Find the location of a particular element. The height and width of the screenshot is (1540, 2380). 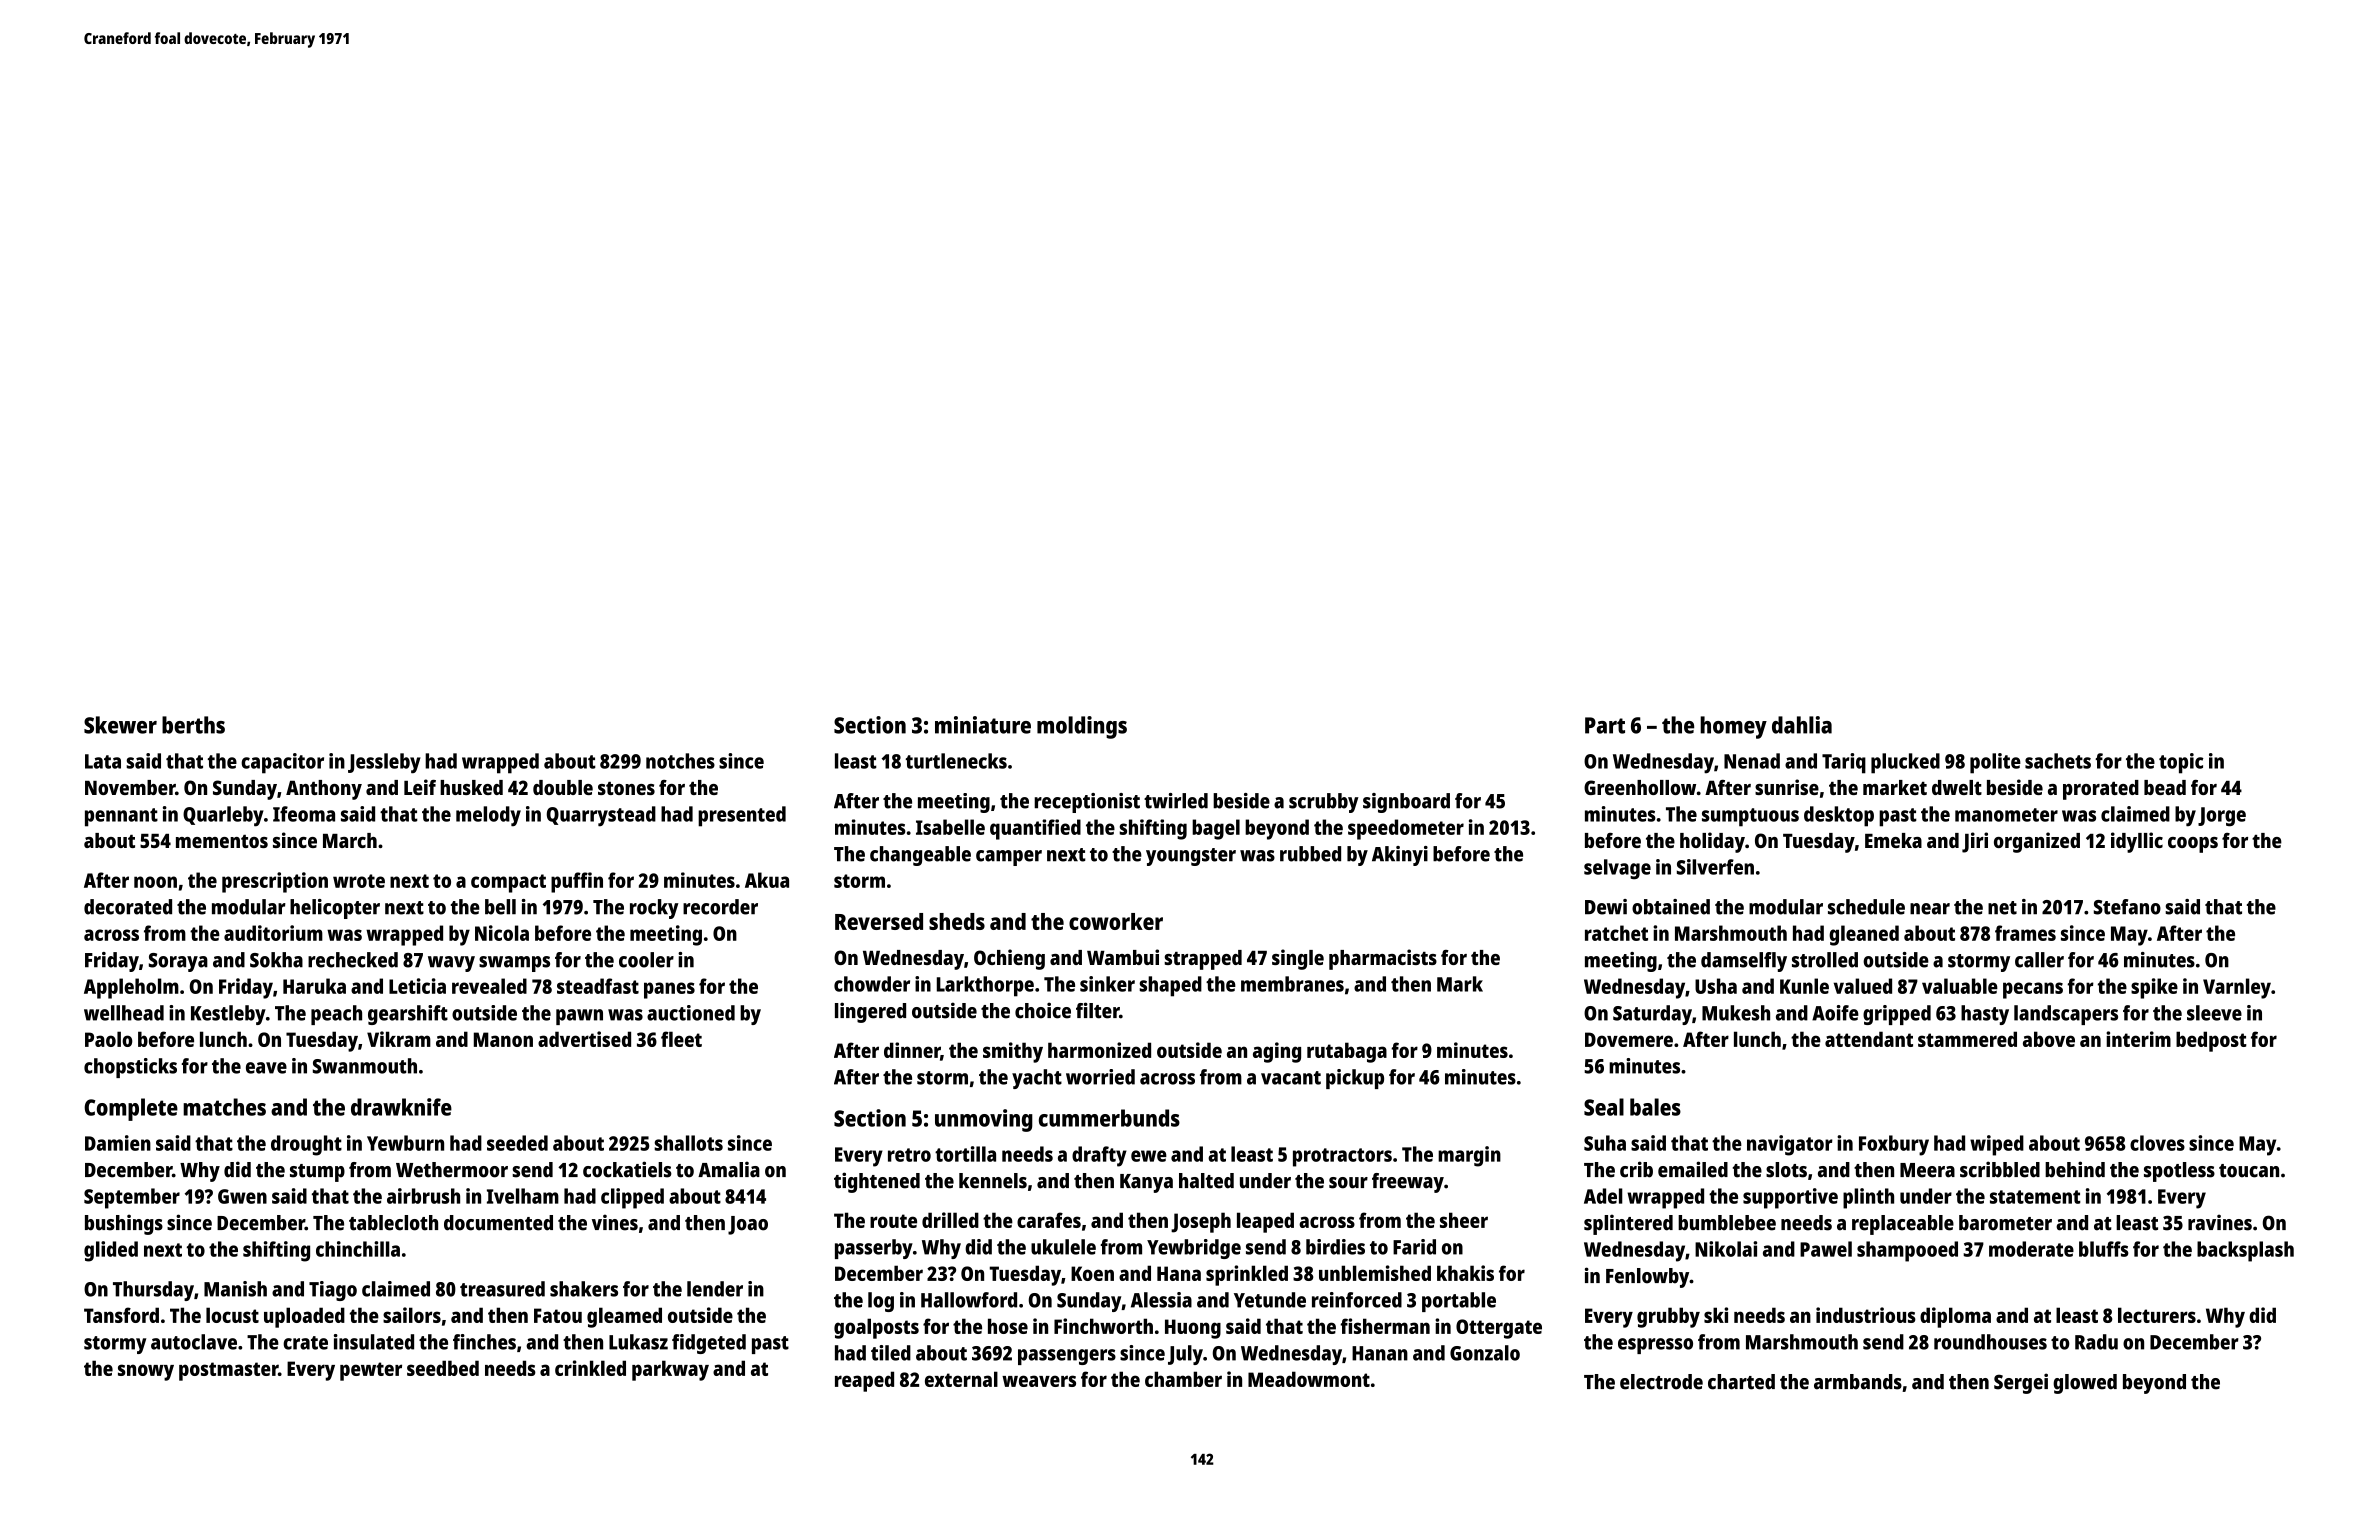

dahlia is located at coordinates (1802, 725).
